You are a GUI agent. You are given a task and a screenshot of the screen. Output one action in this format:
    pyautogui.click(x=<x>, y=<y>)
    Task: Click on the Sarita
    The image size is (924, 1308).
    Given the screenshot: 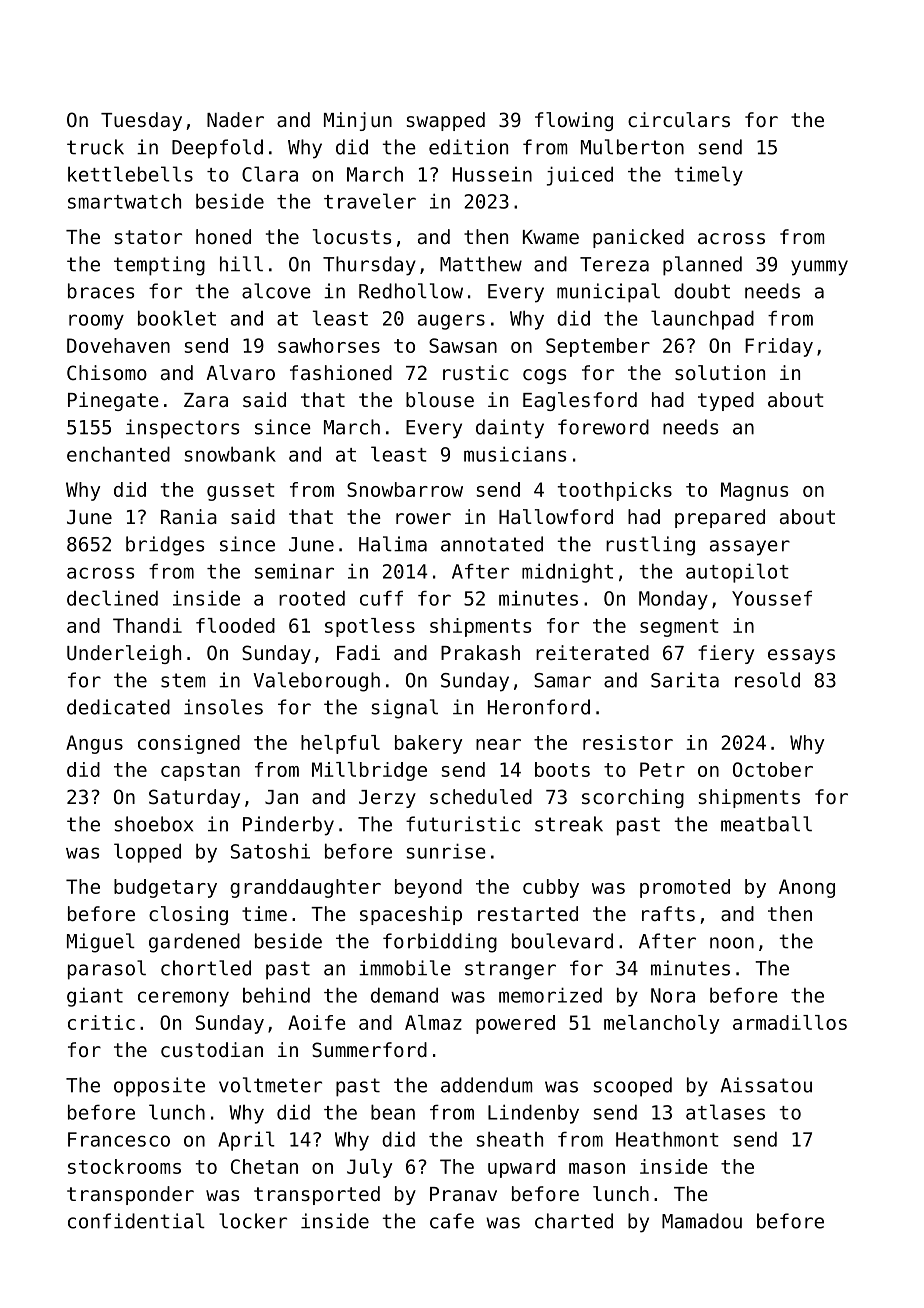 What is the action you would take?
    pyautogui.click(x=685, y=680)
